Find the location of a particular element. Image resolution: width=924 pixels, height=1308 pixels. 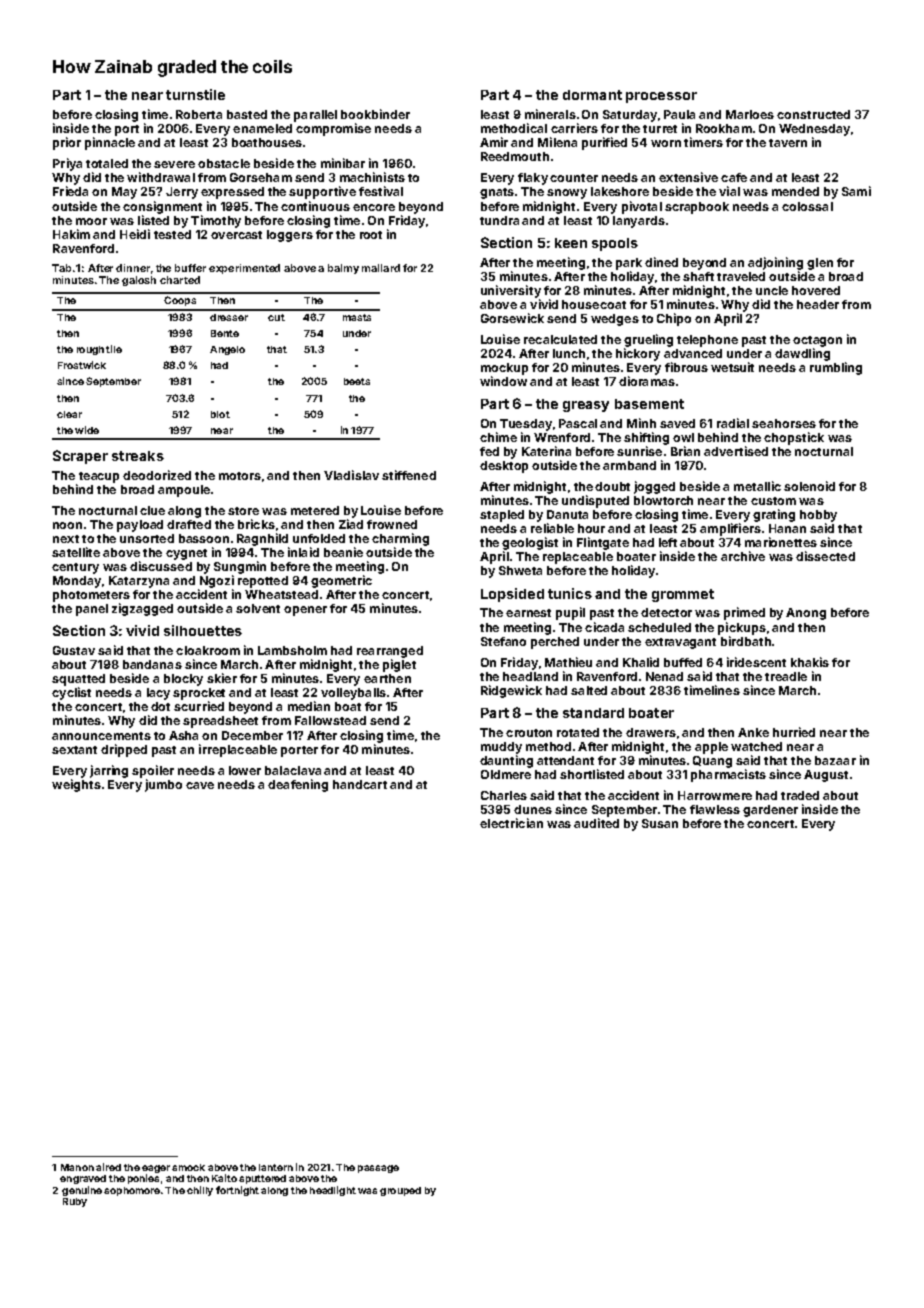

processor is located at coordinates (661, 97).
